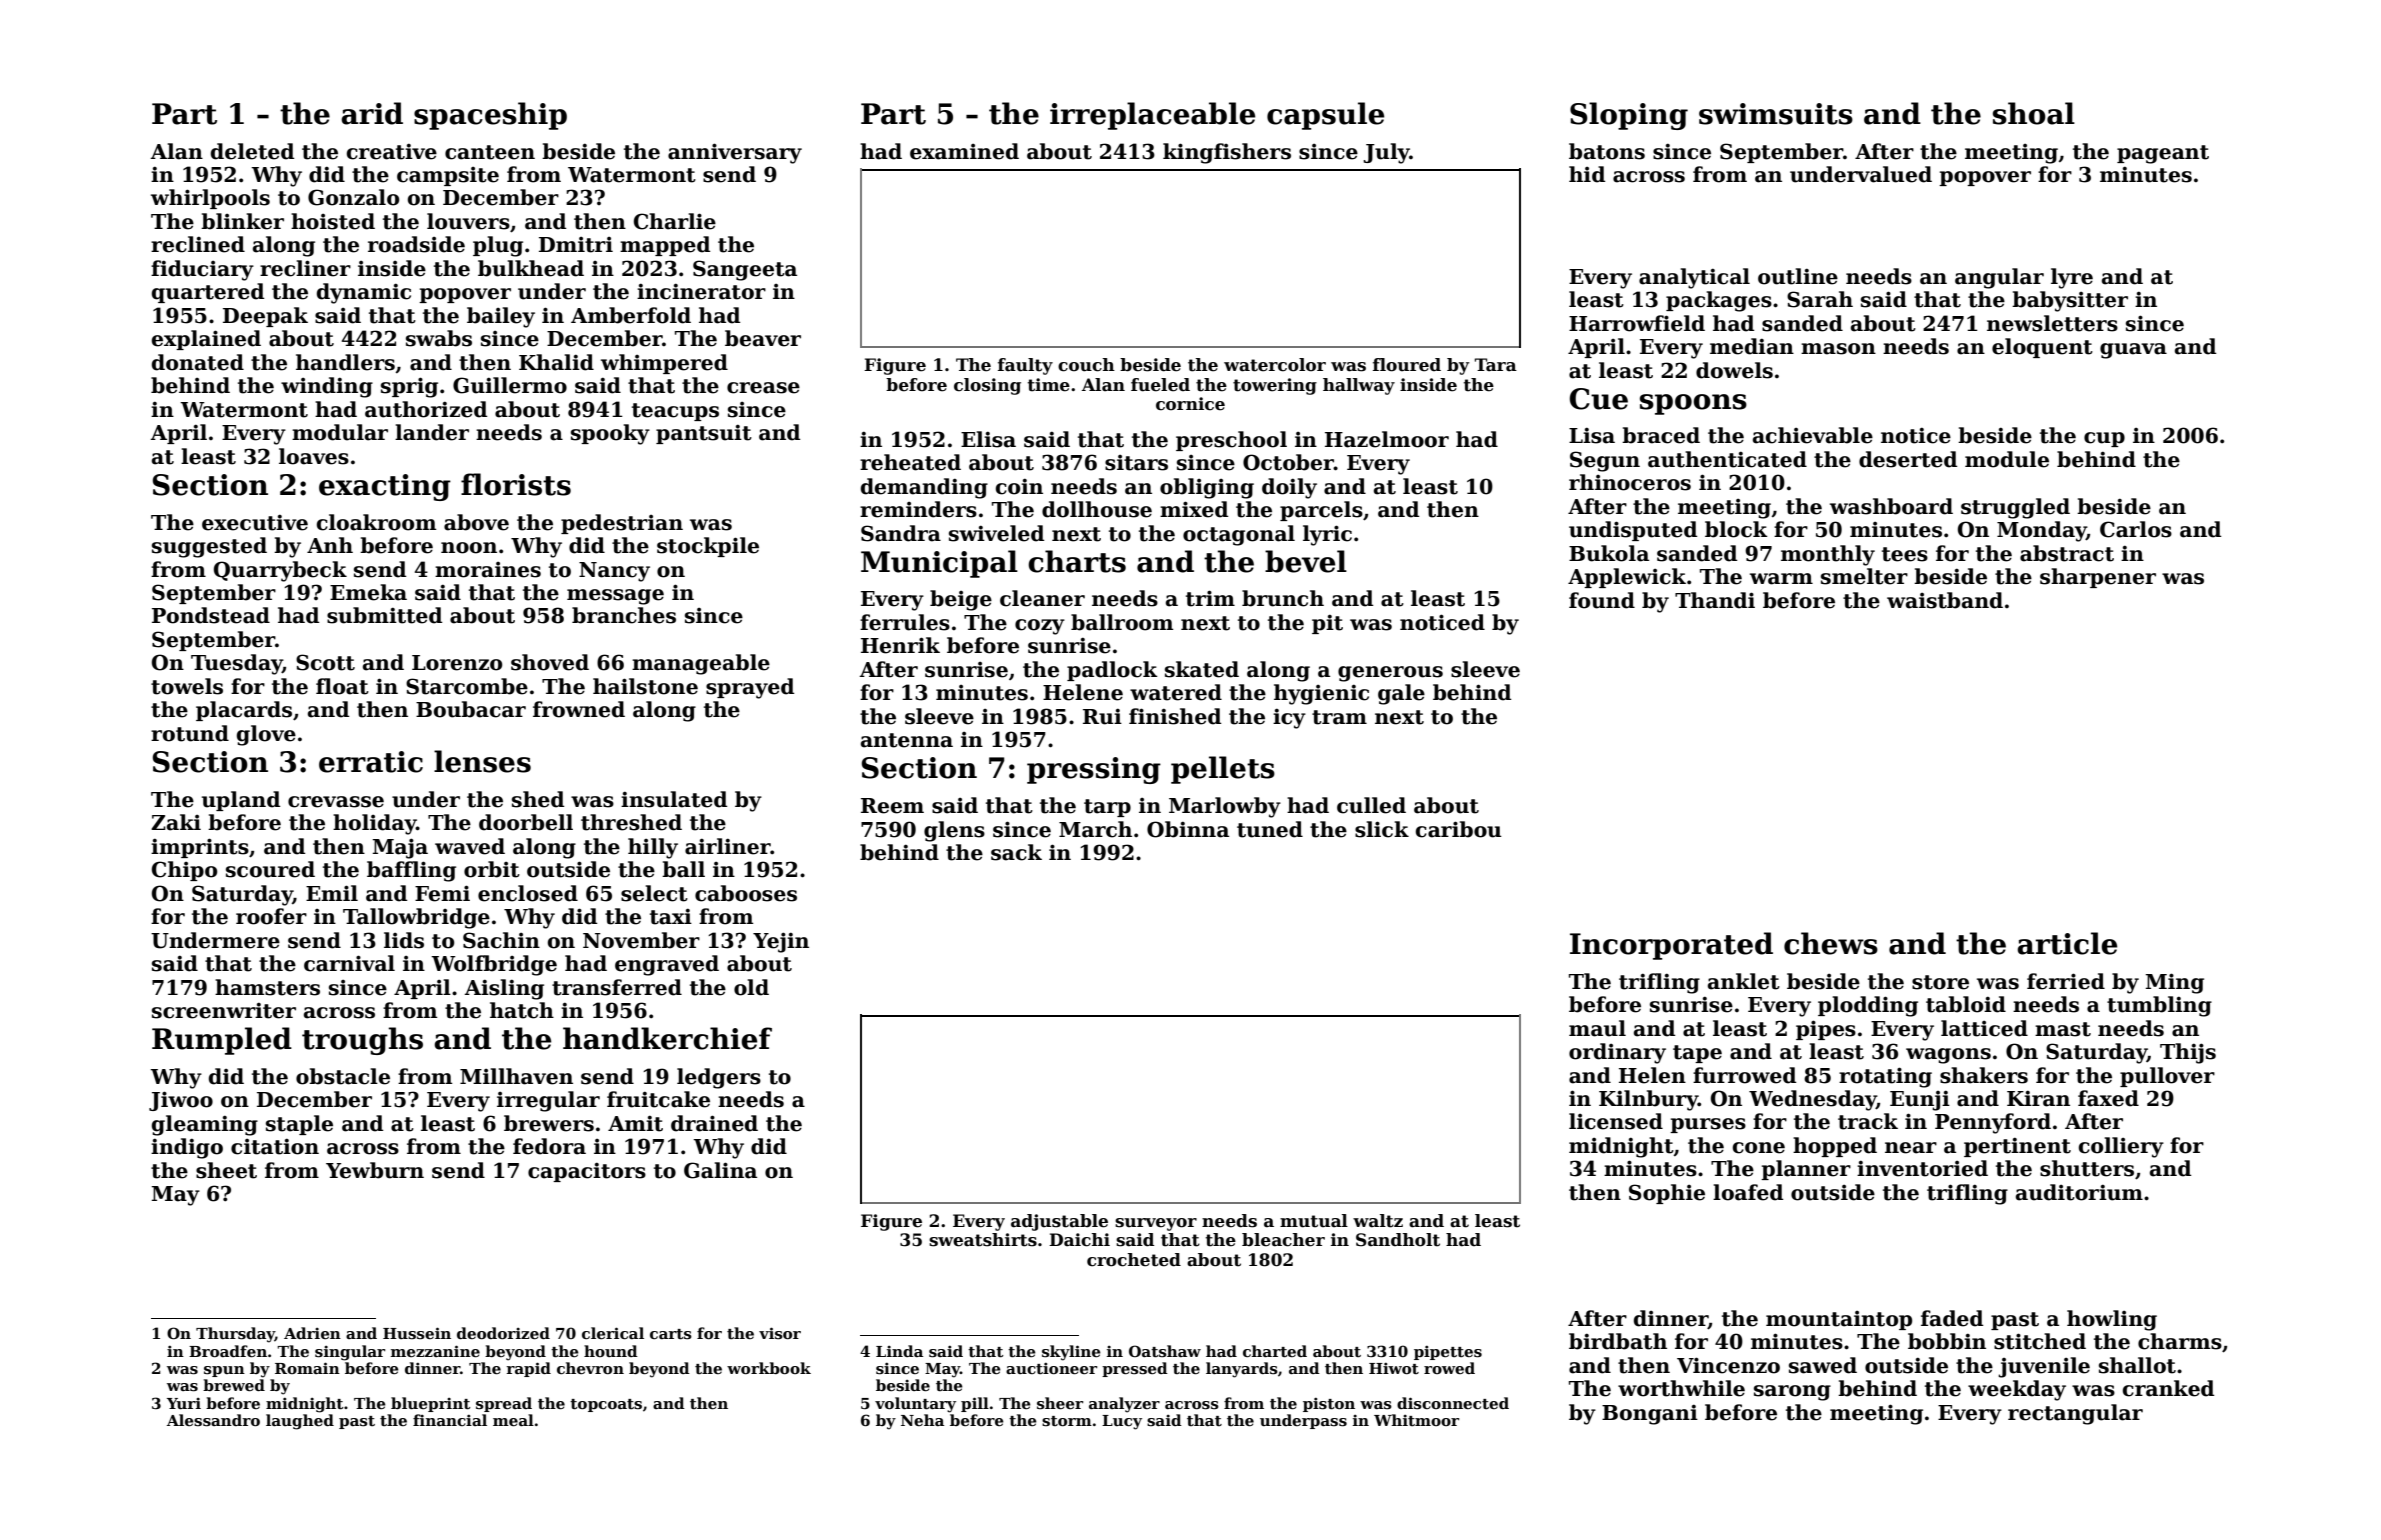 This screenshot has width=2381, height=1540. Describe the element at coordinates (2163, 154) in the screenshot. I see `pageant` at that location.
